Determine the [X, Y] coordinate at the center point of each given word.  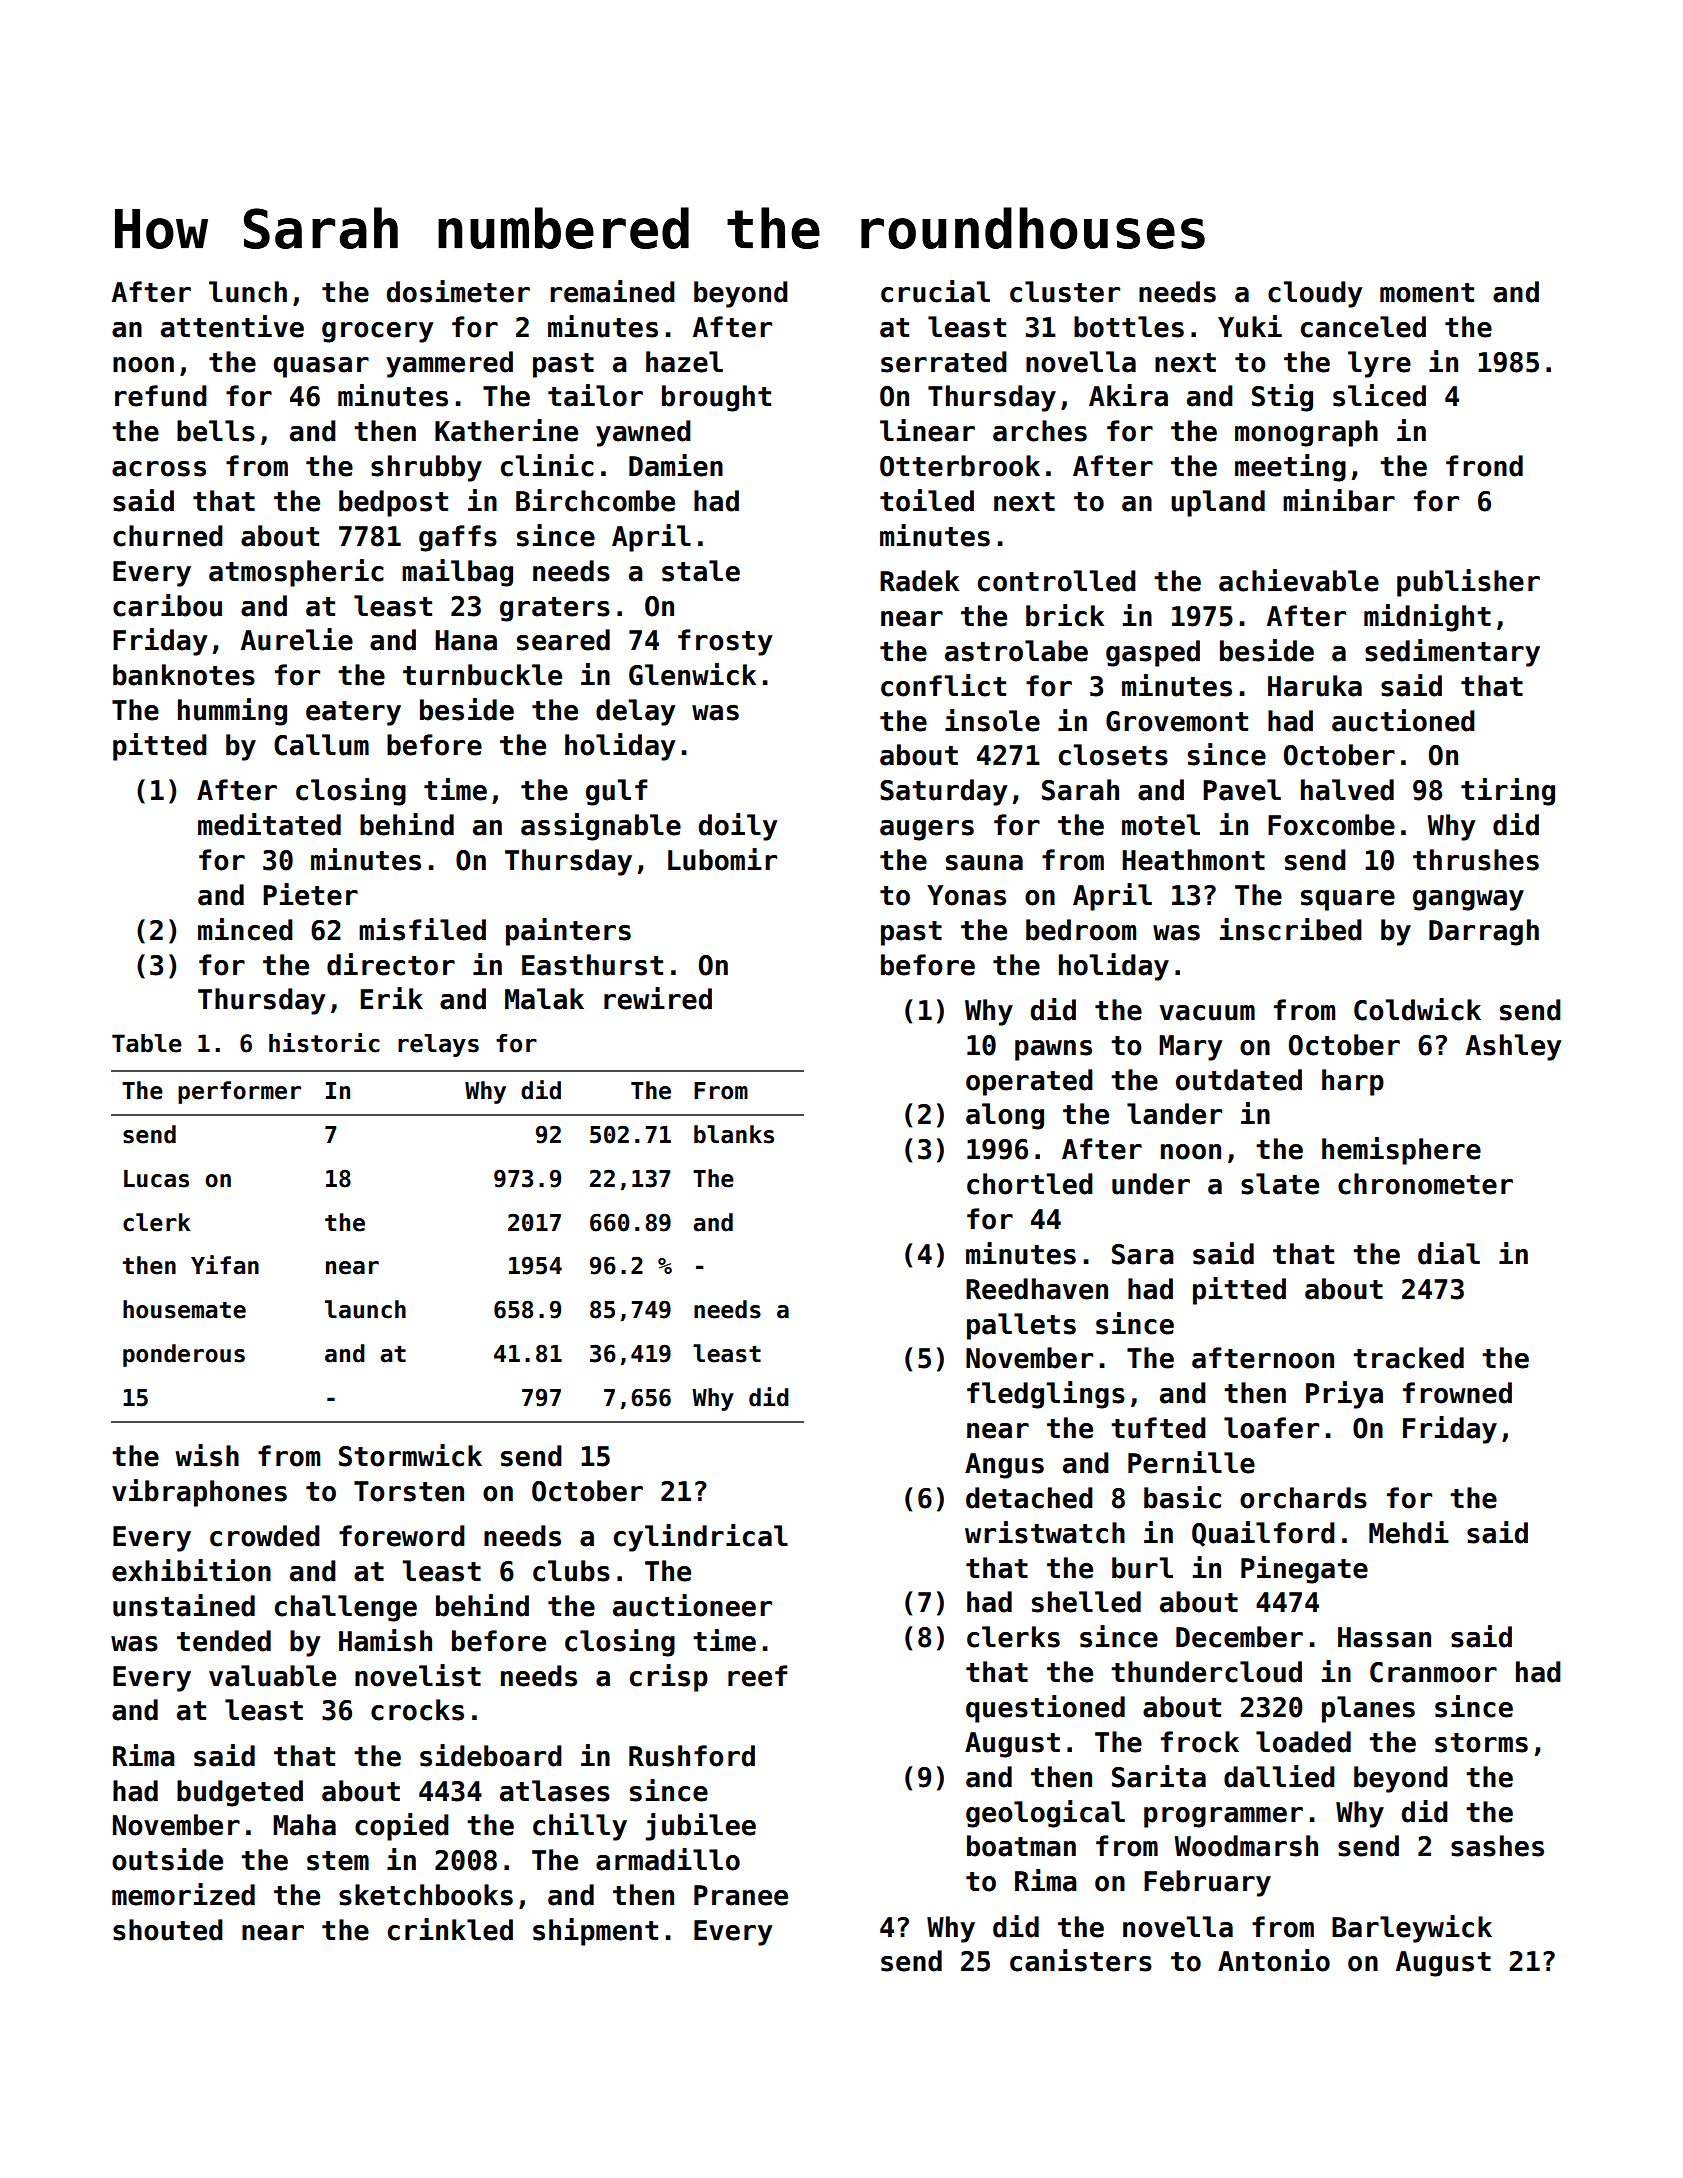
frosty [725, 642]
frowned [1457, 1393]
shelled [1086, 1602]
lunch [248, 292]
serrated [944, 362]
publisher [1468, 583]
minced [245, 929]
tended [224, 1641]
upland [1218, 503]
